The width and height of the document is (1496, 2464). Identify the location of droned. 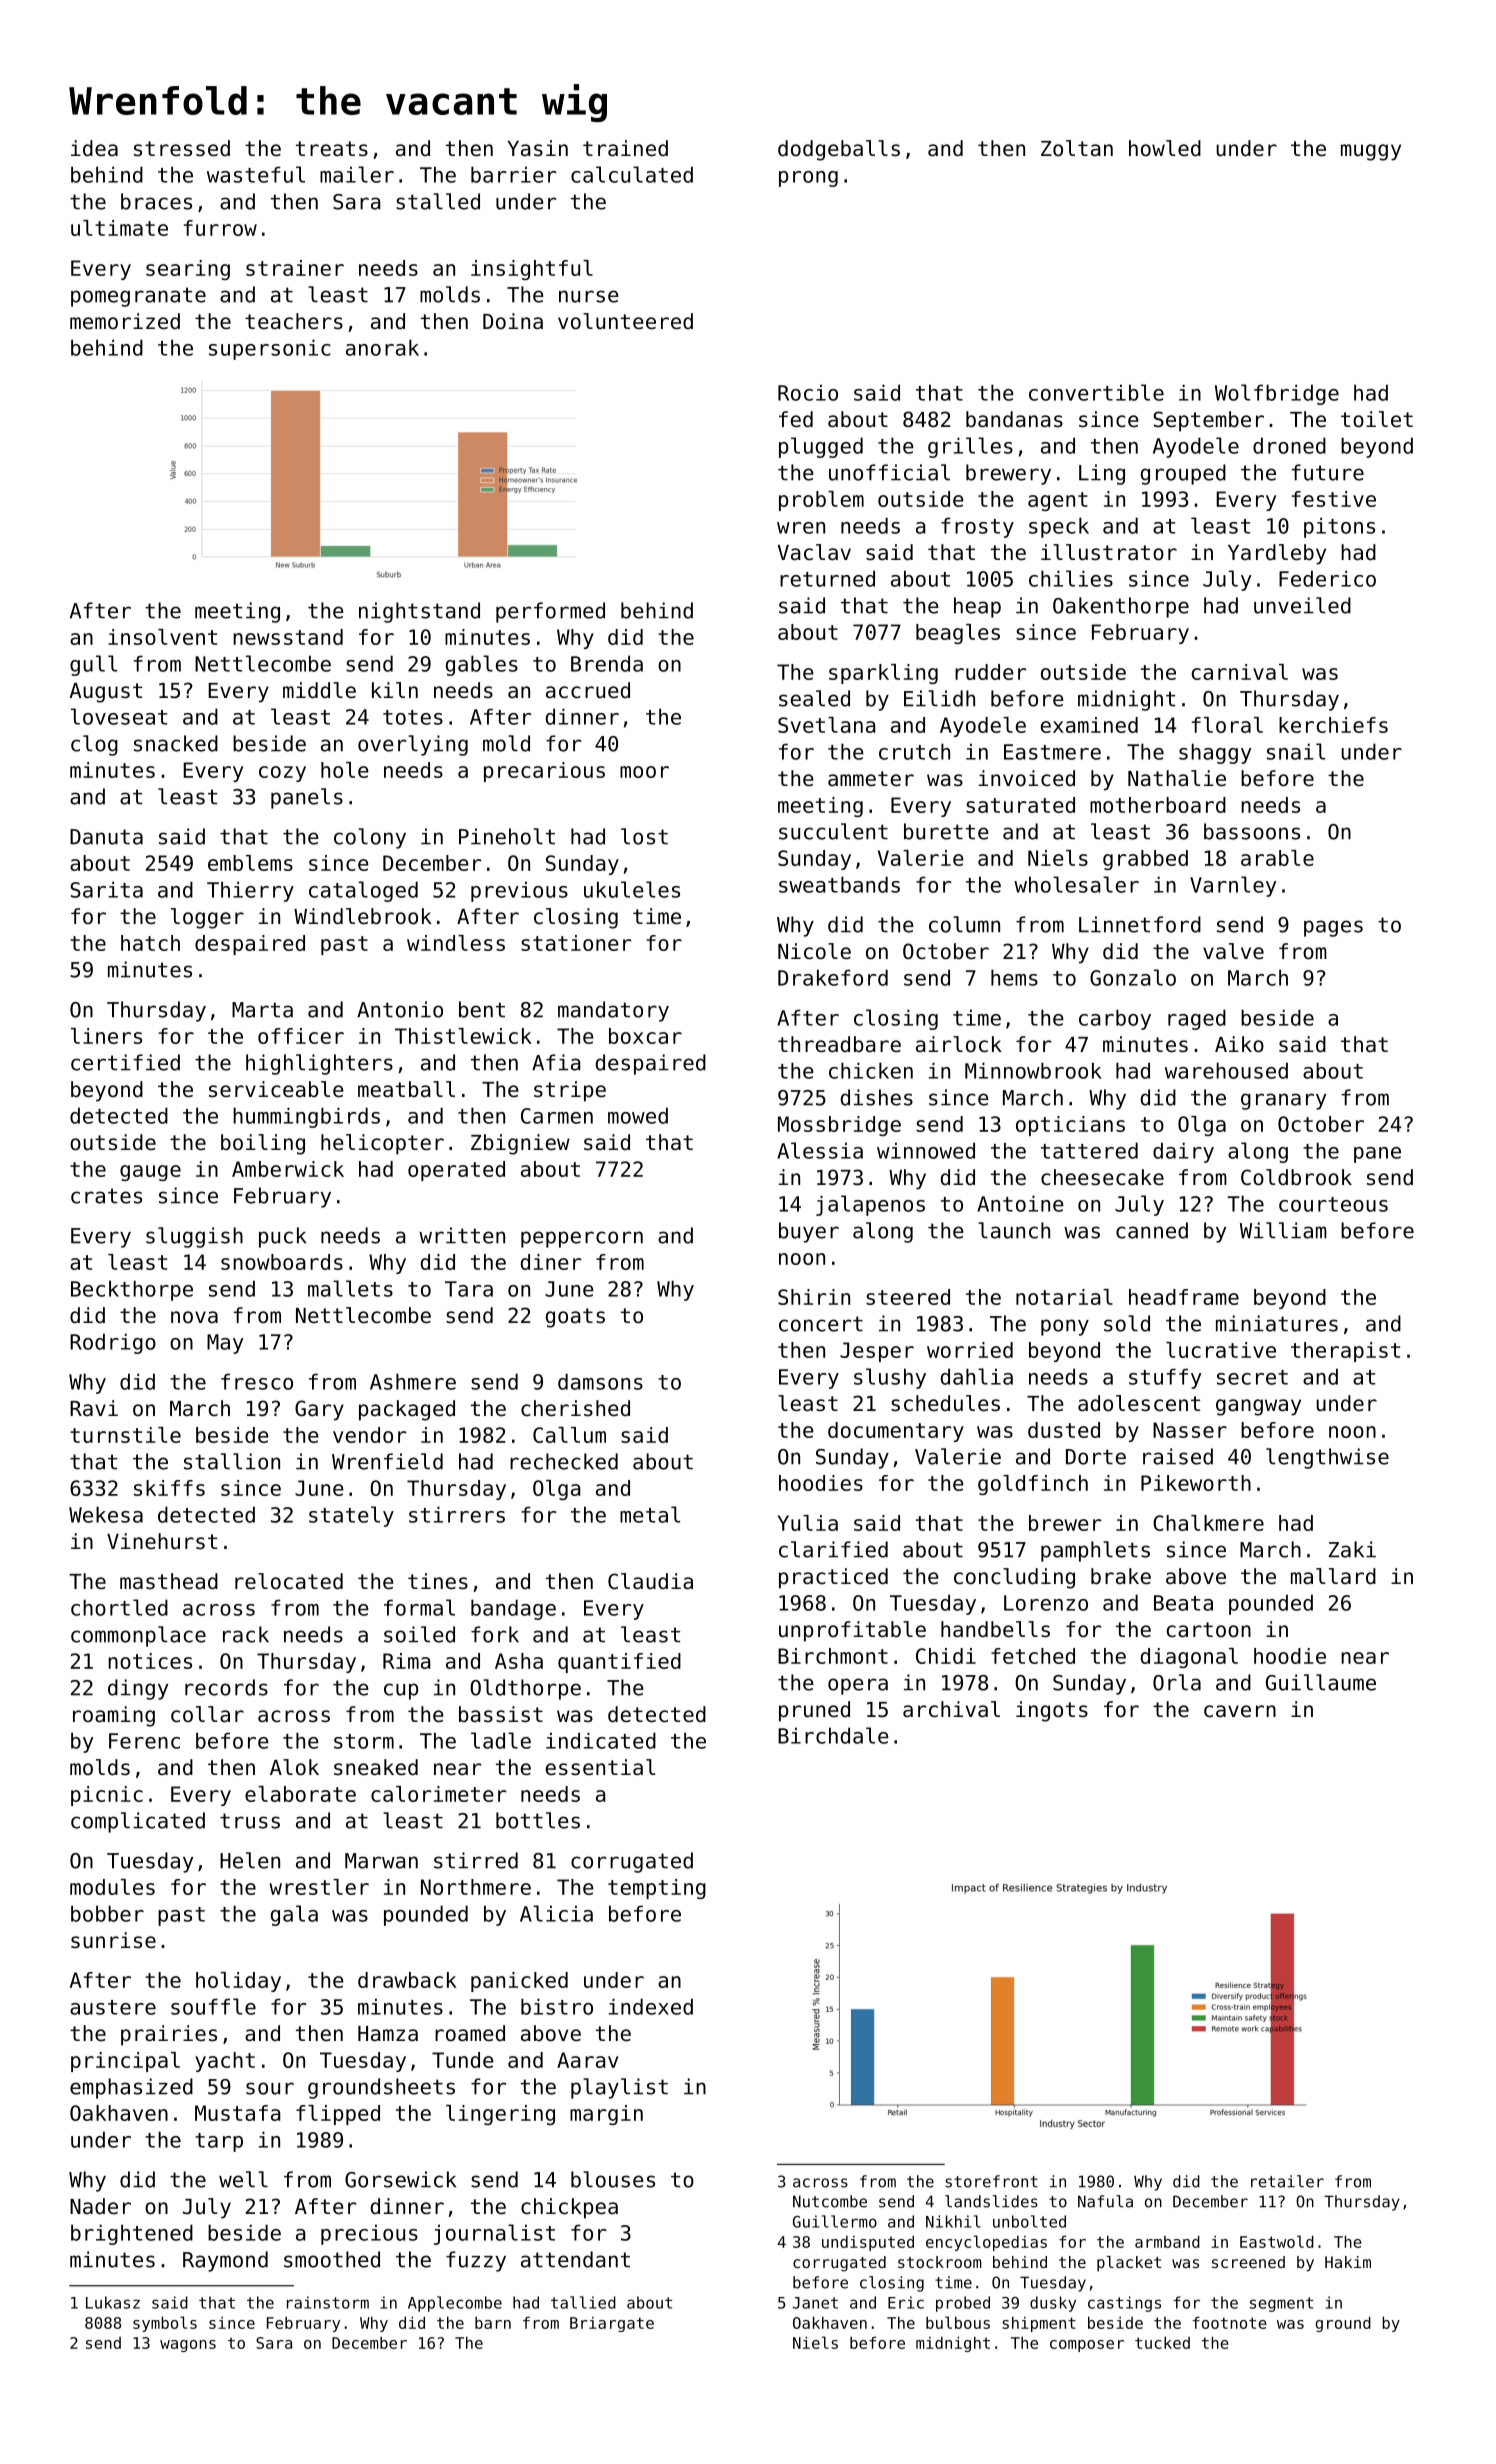
(1289, 445).
